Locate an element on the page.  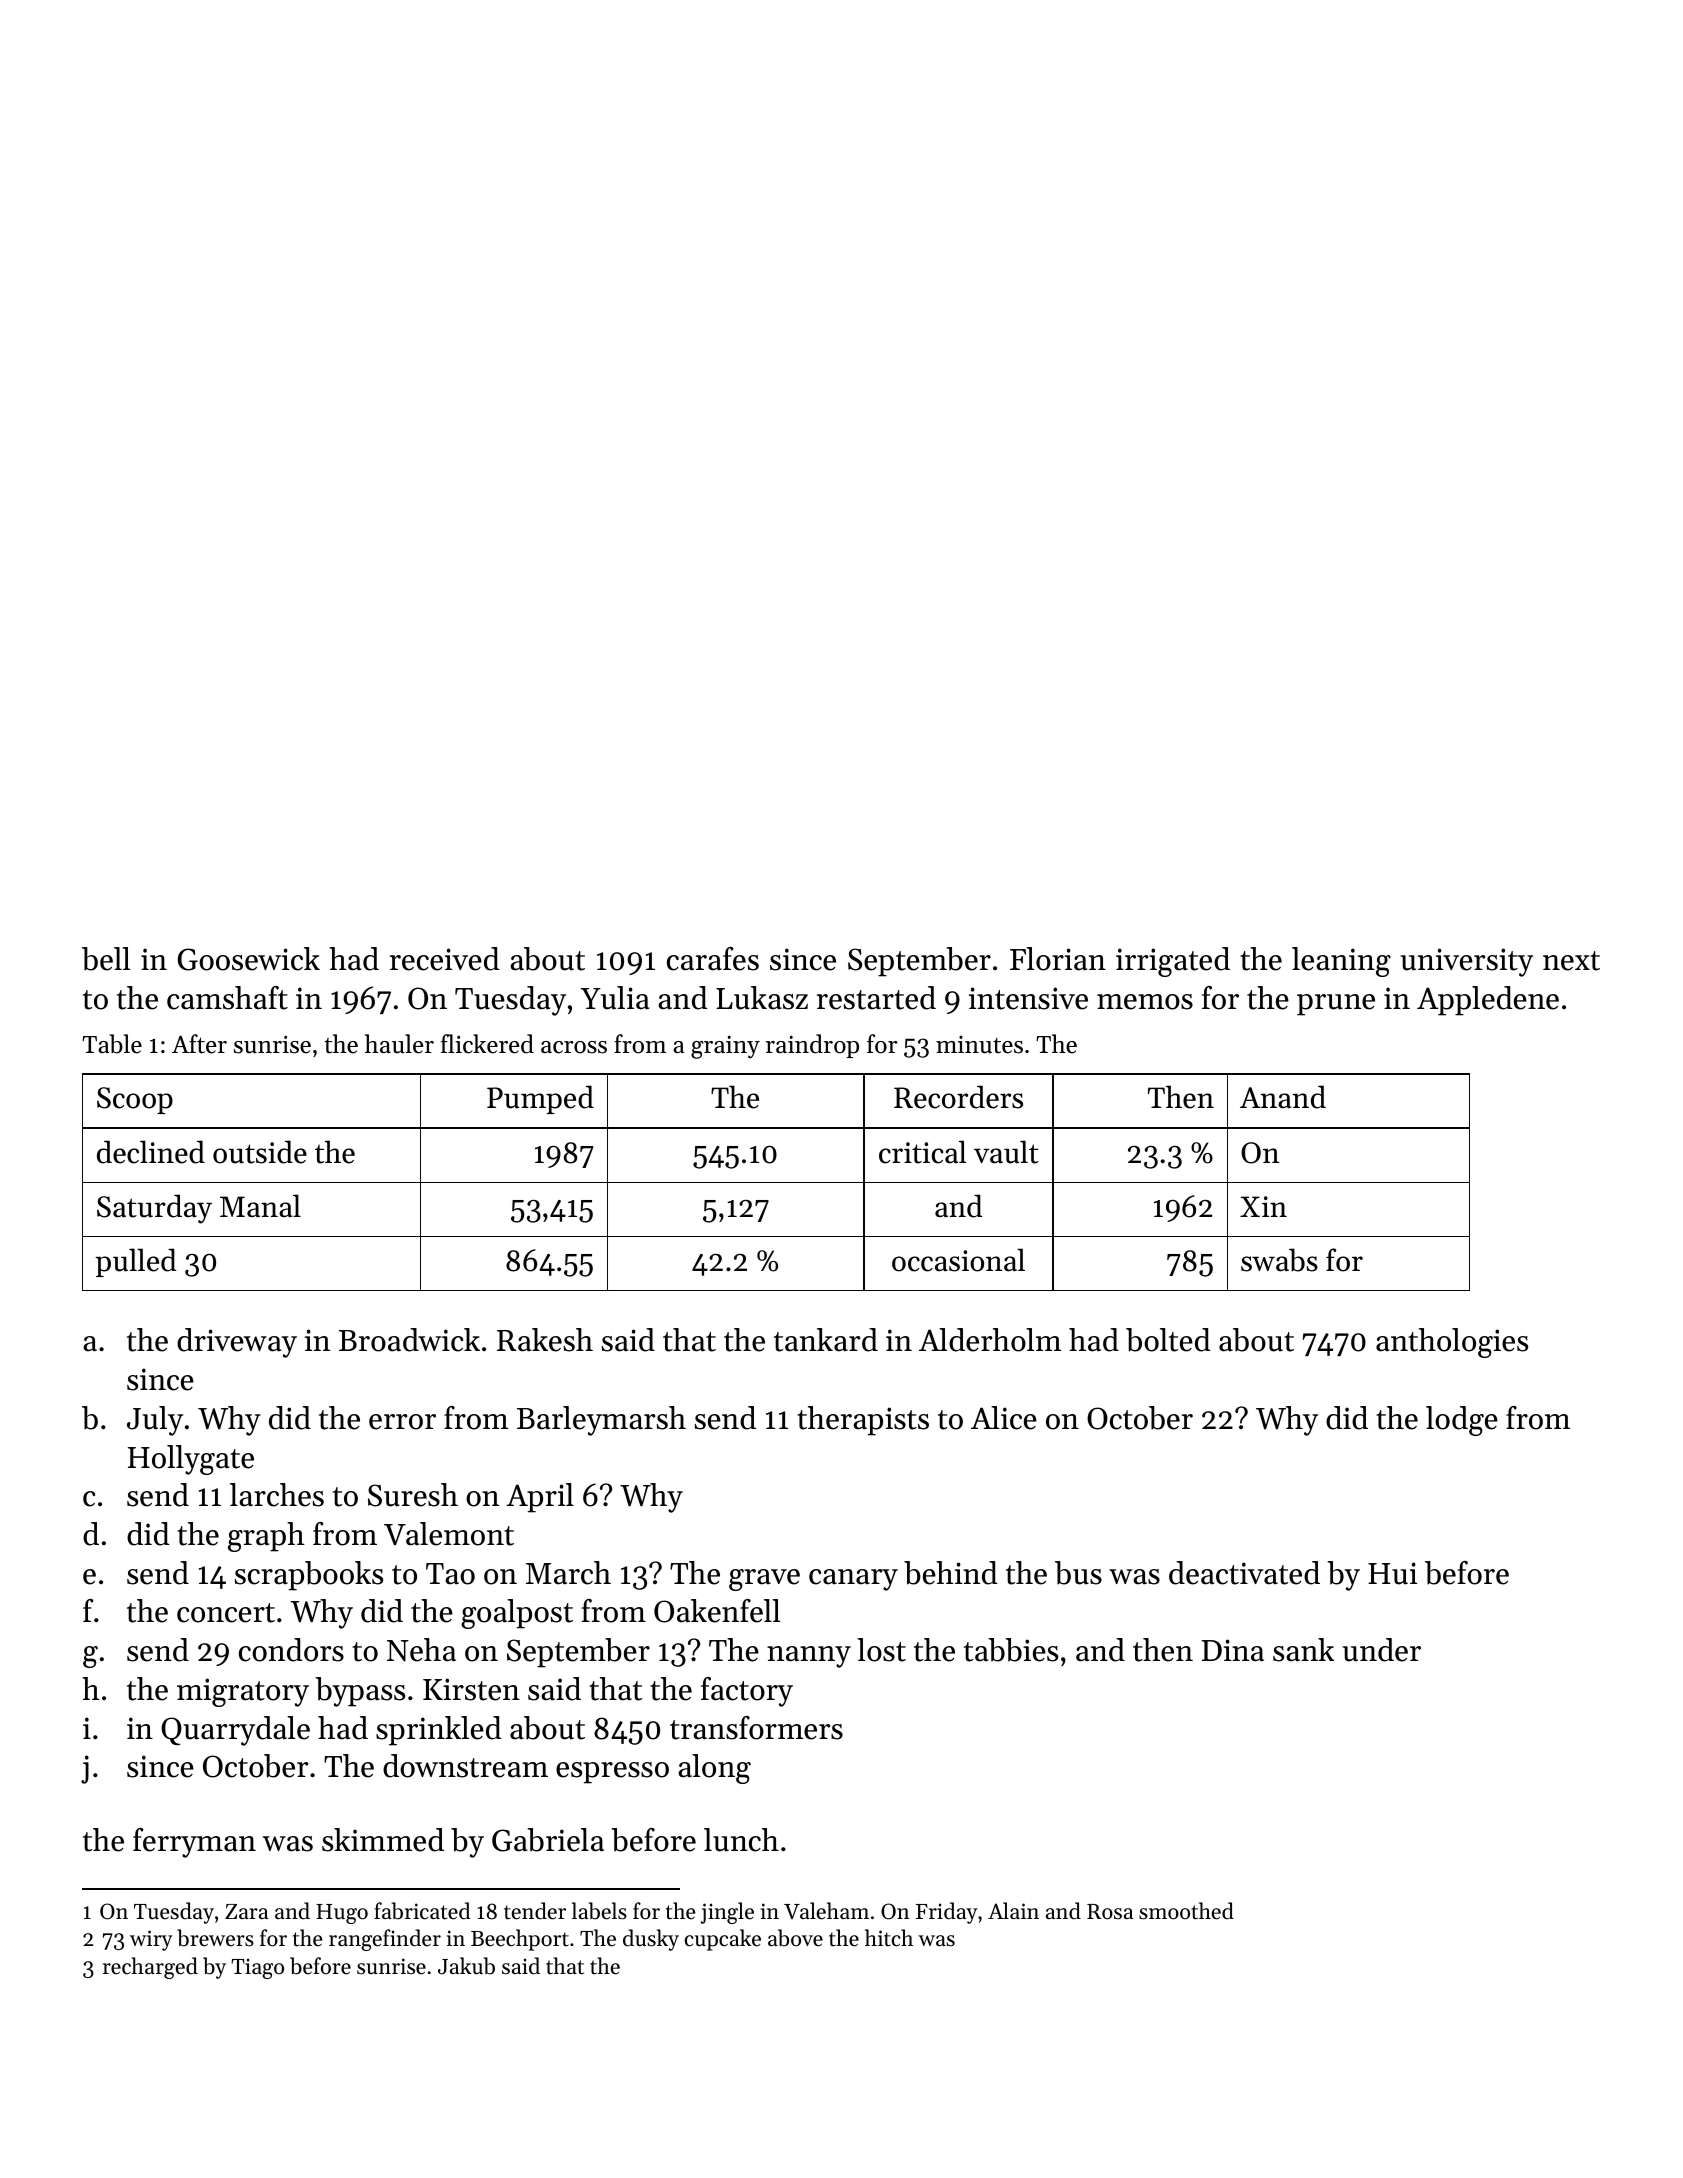
Broadwick is located at coordinates (409, 1340).
